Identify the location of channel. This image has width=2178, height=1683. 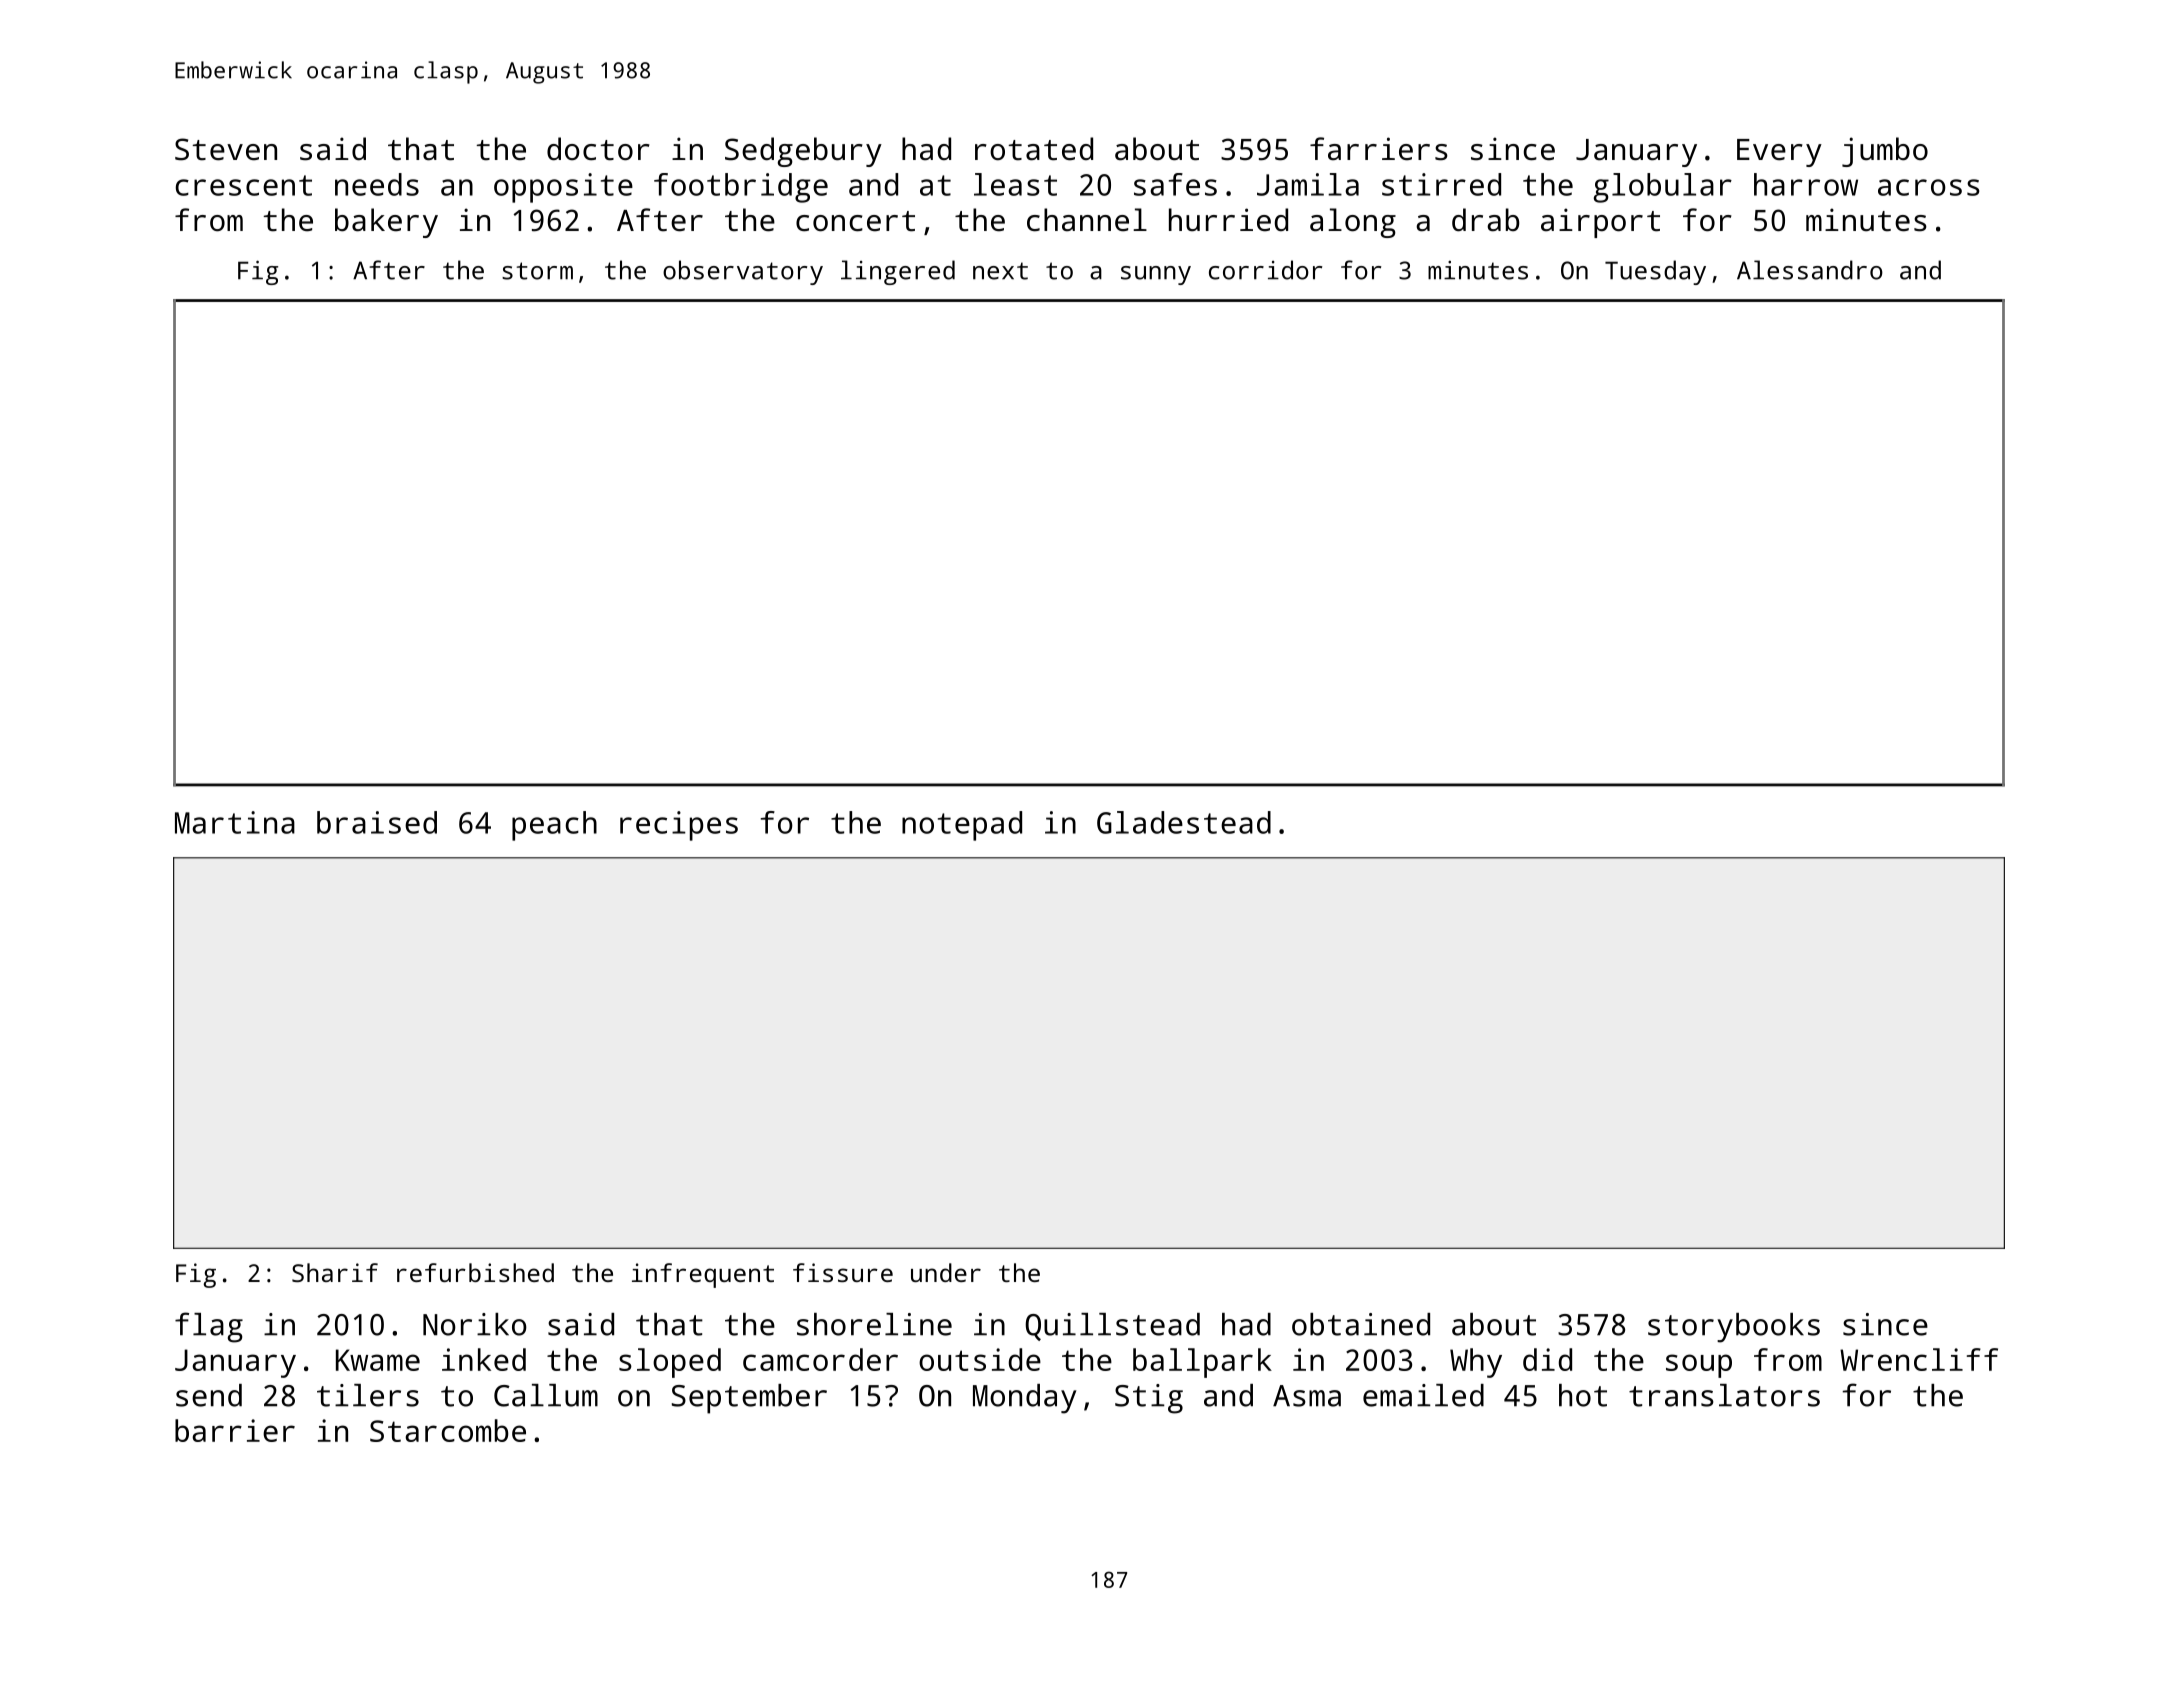
(1087, 220).
